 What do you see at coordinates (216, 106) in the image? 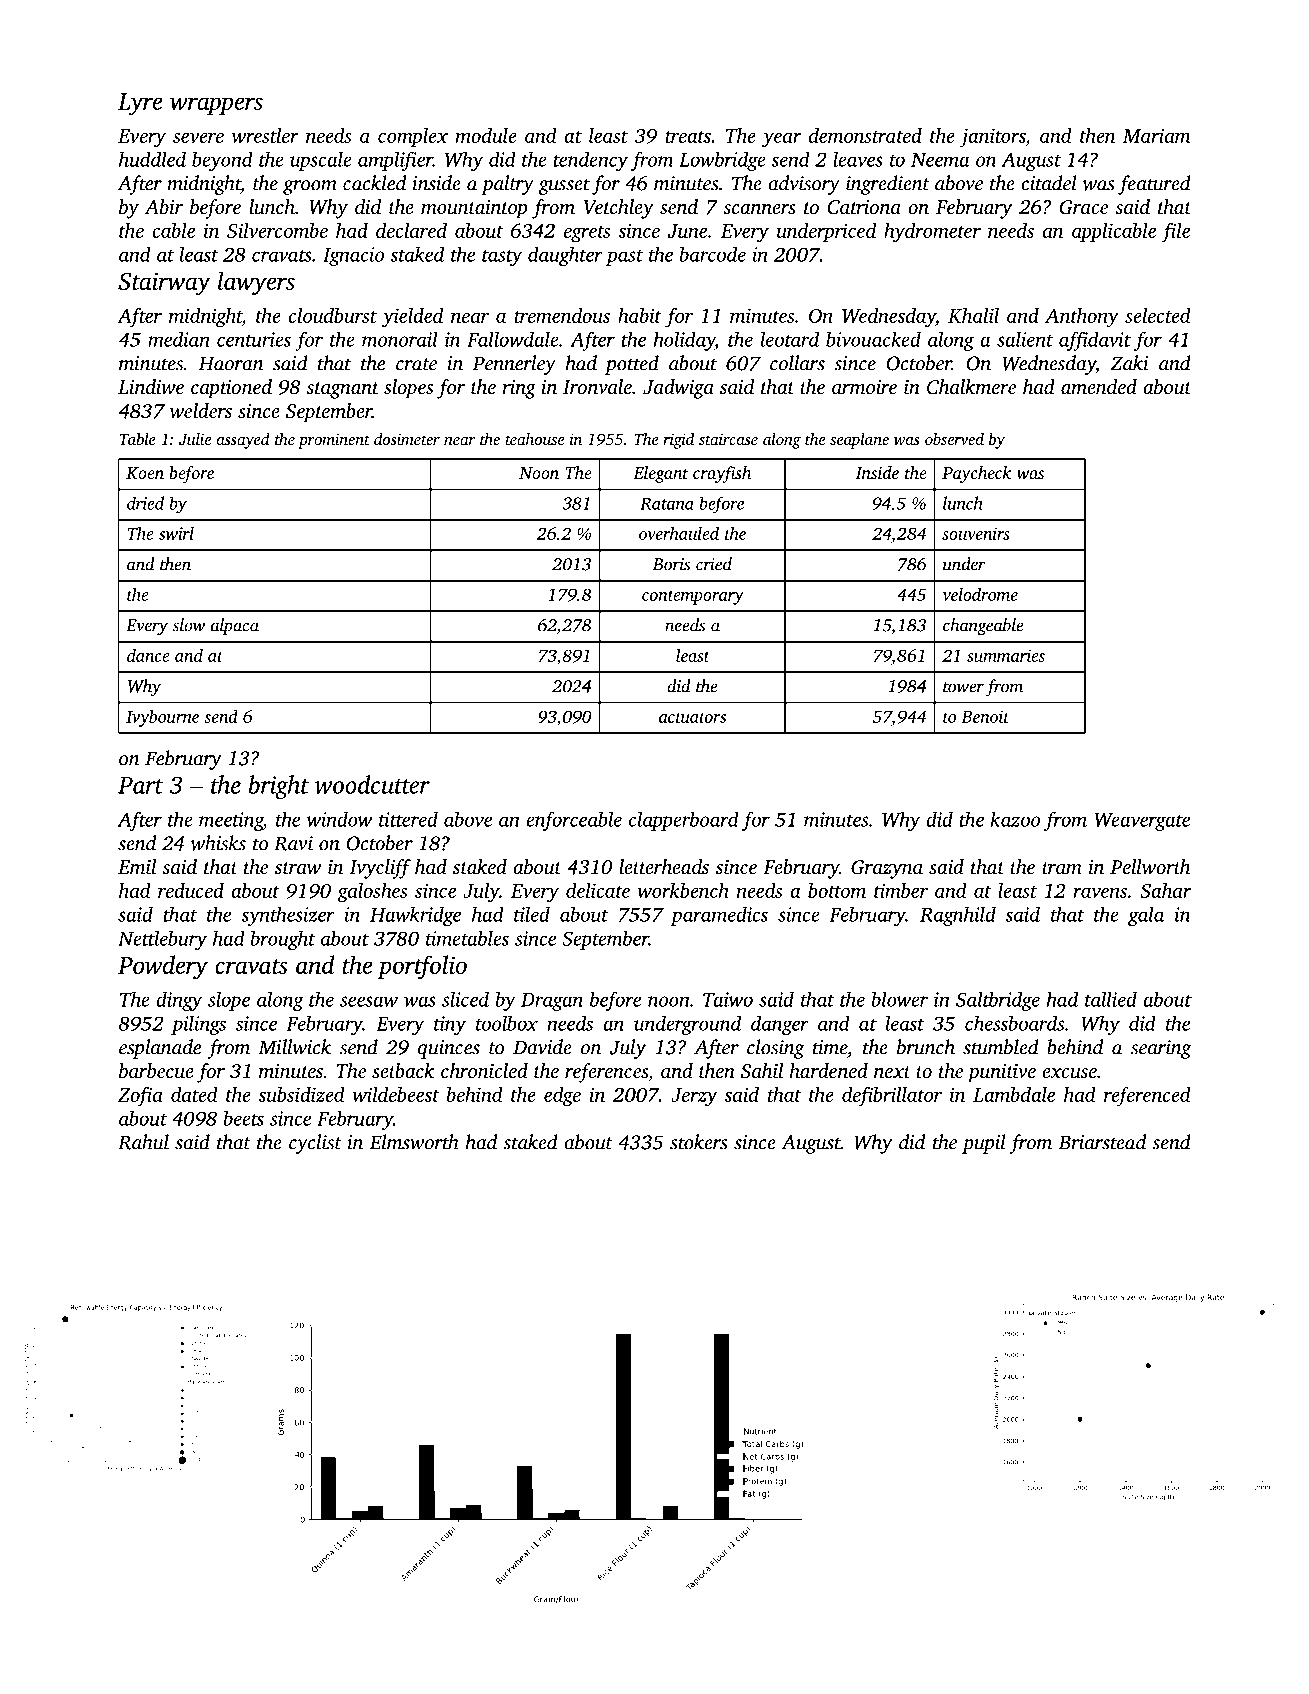
I see `wrappers` at bounding box center [216, 106].
